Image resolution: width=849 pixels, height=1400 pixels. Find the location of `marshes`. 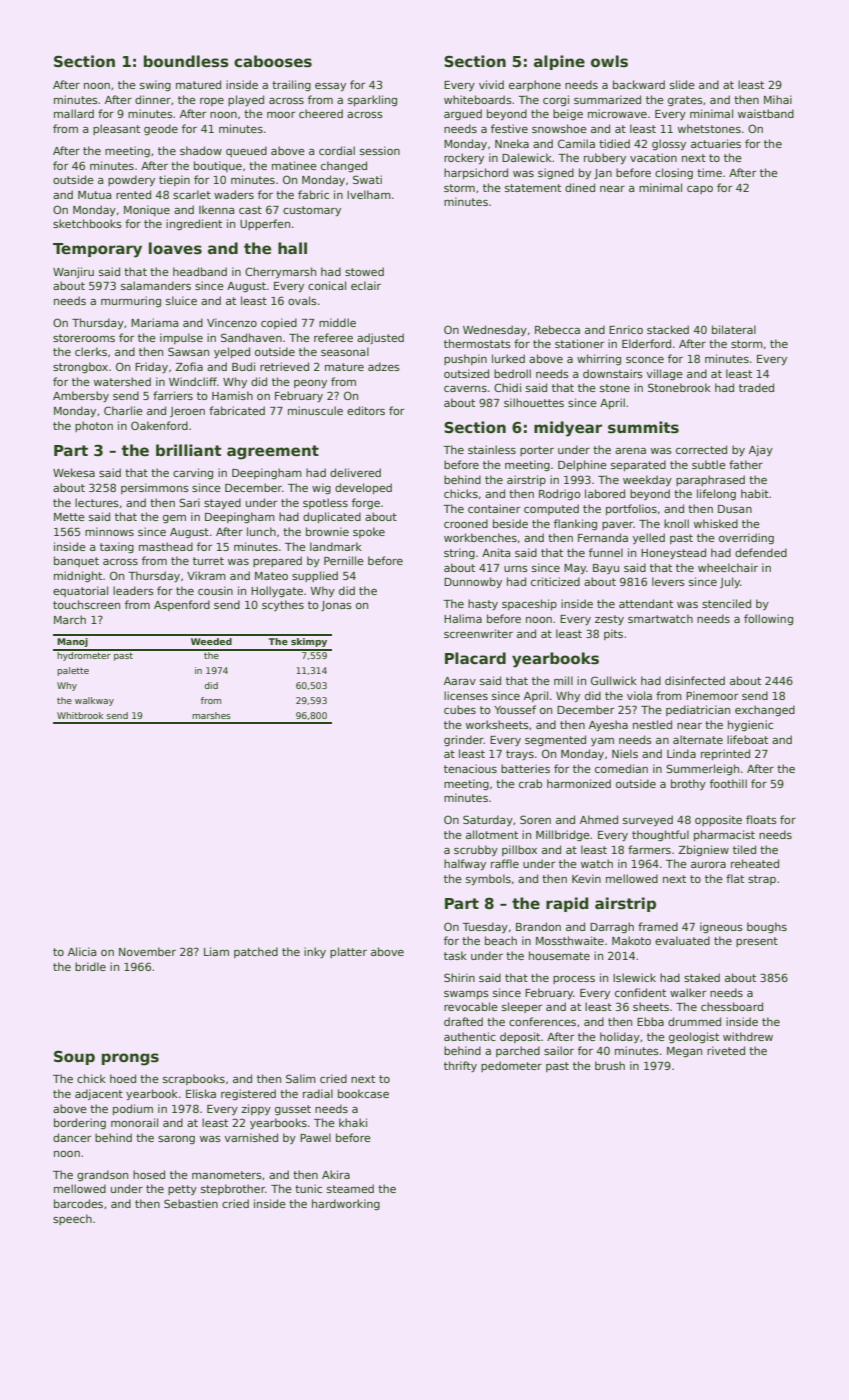

marshes is located at coordinates (211, 715).
